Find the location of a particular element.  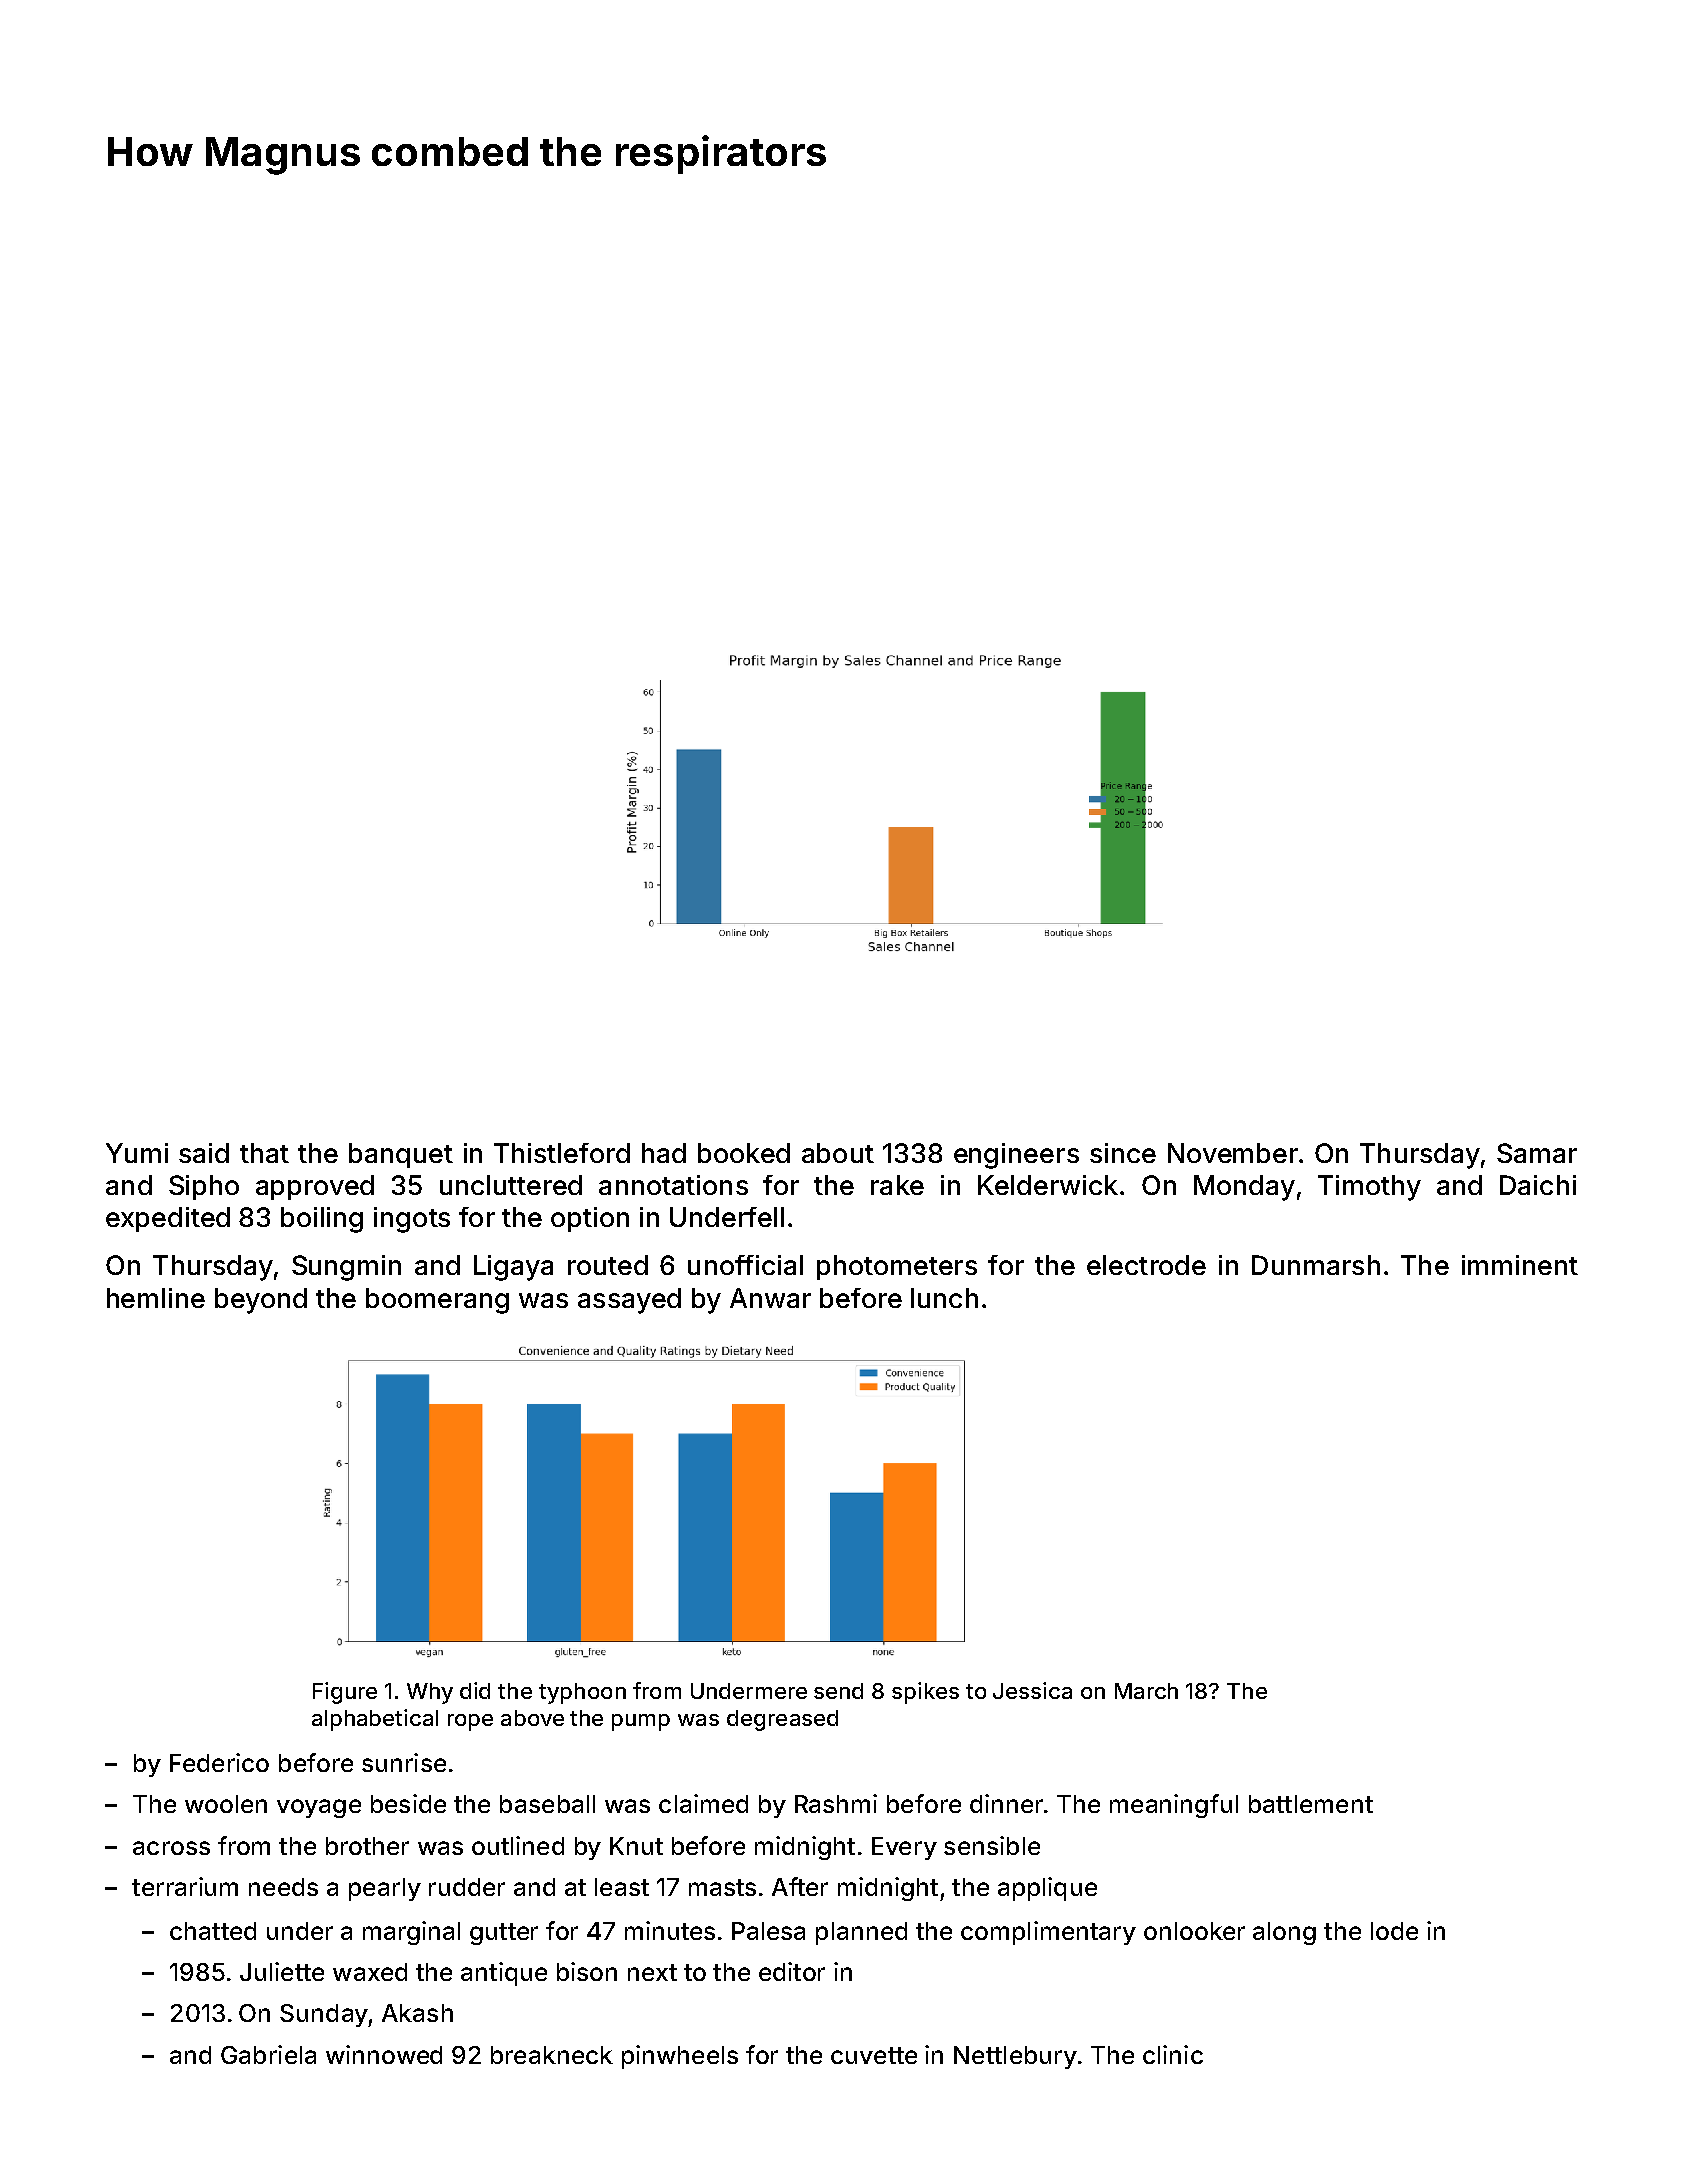

imminent is located at coordinates (1520, 1265).
